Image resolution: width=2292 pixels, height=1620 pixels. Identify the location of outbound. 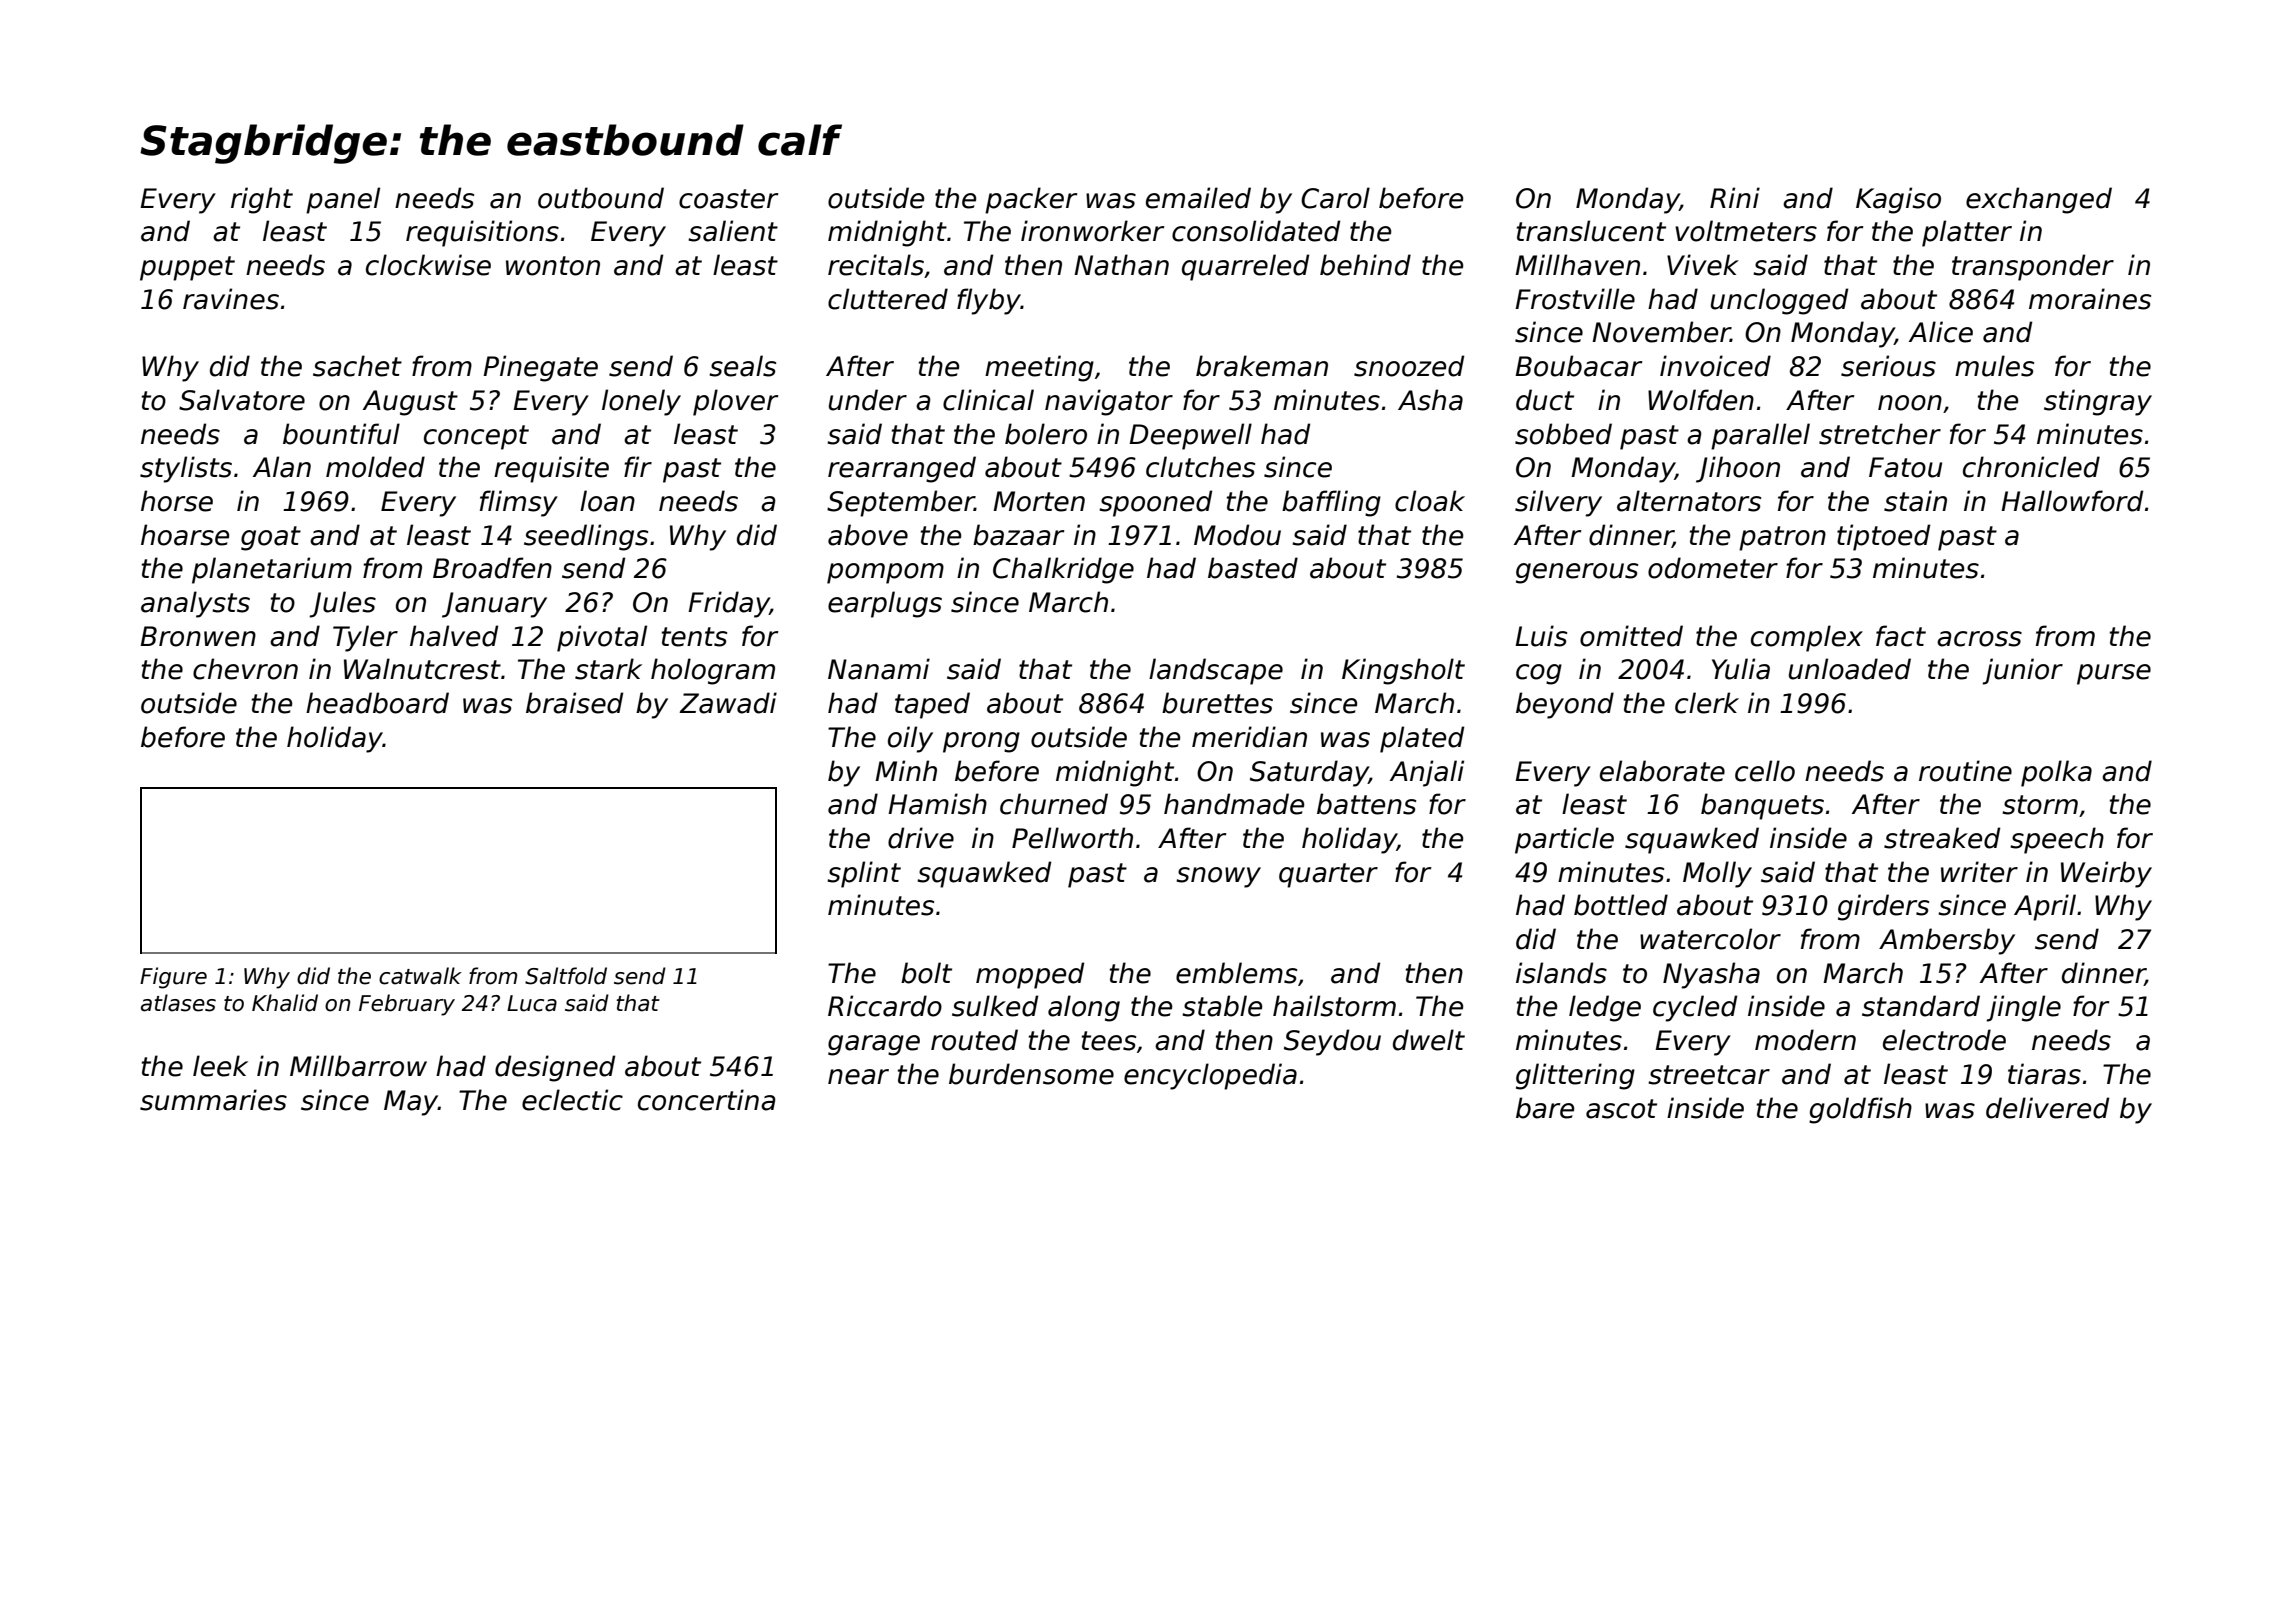
(601, 198).
